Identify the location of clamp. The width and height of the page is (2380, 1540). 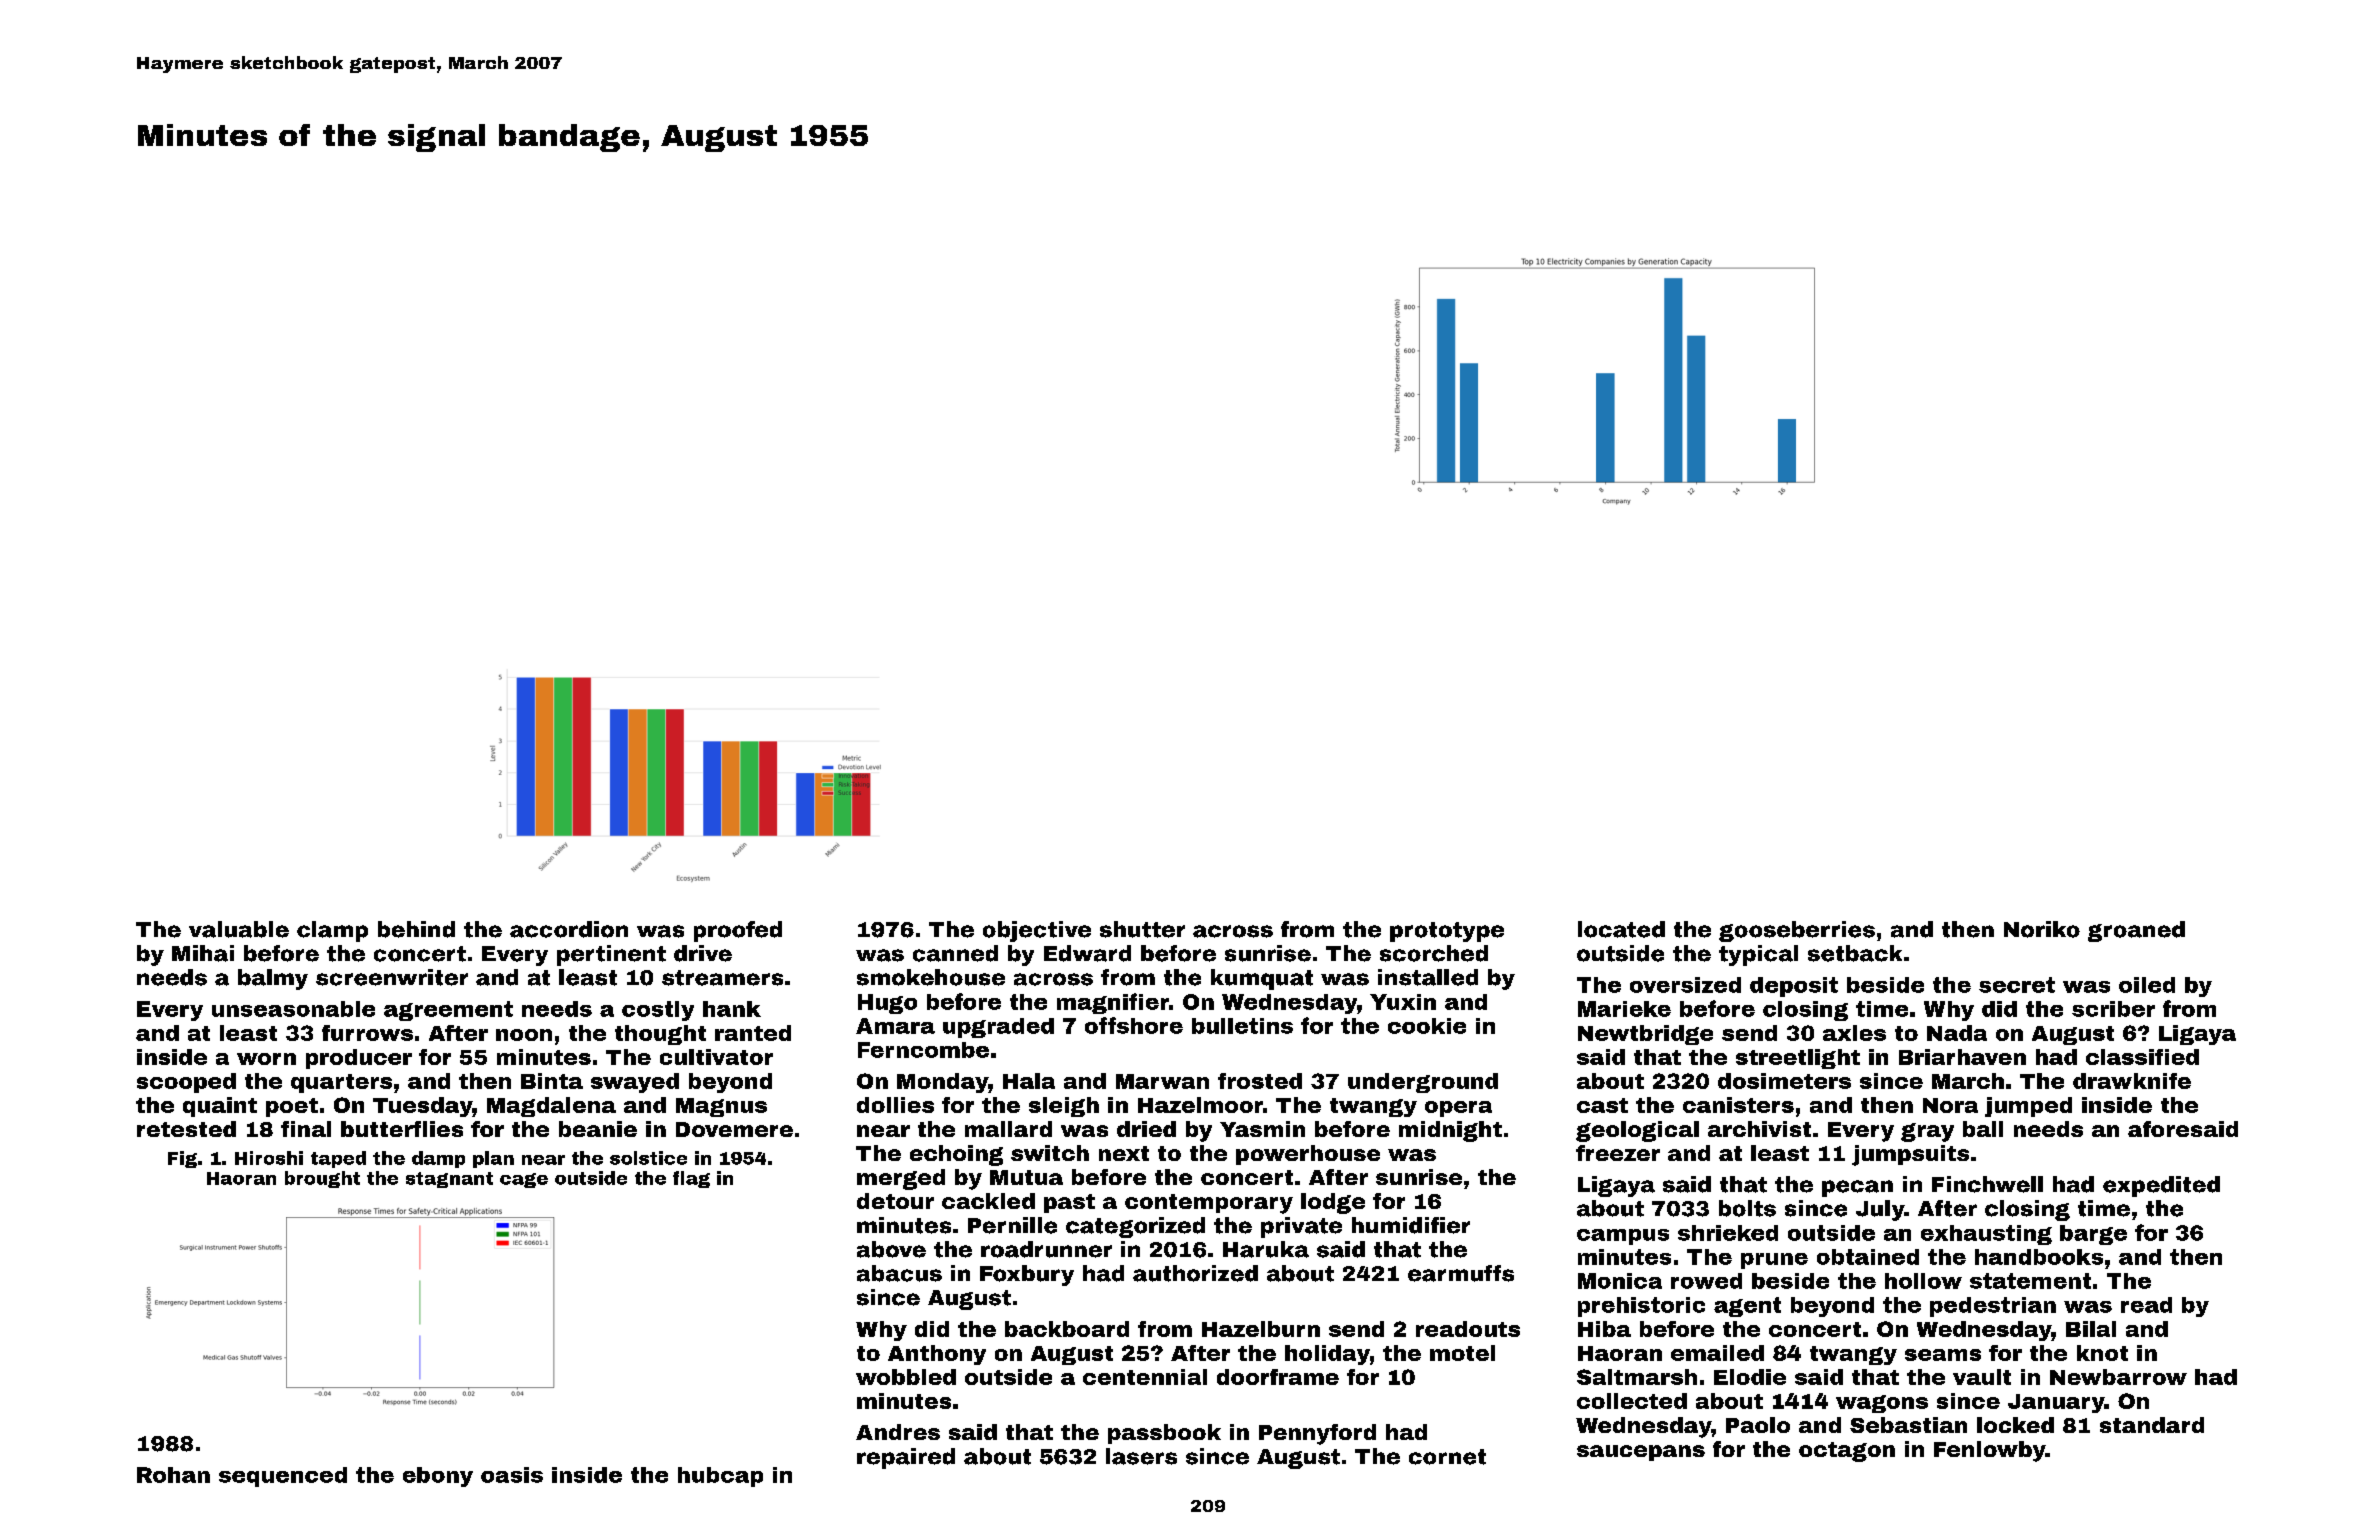
(332, 931).
